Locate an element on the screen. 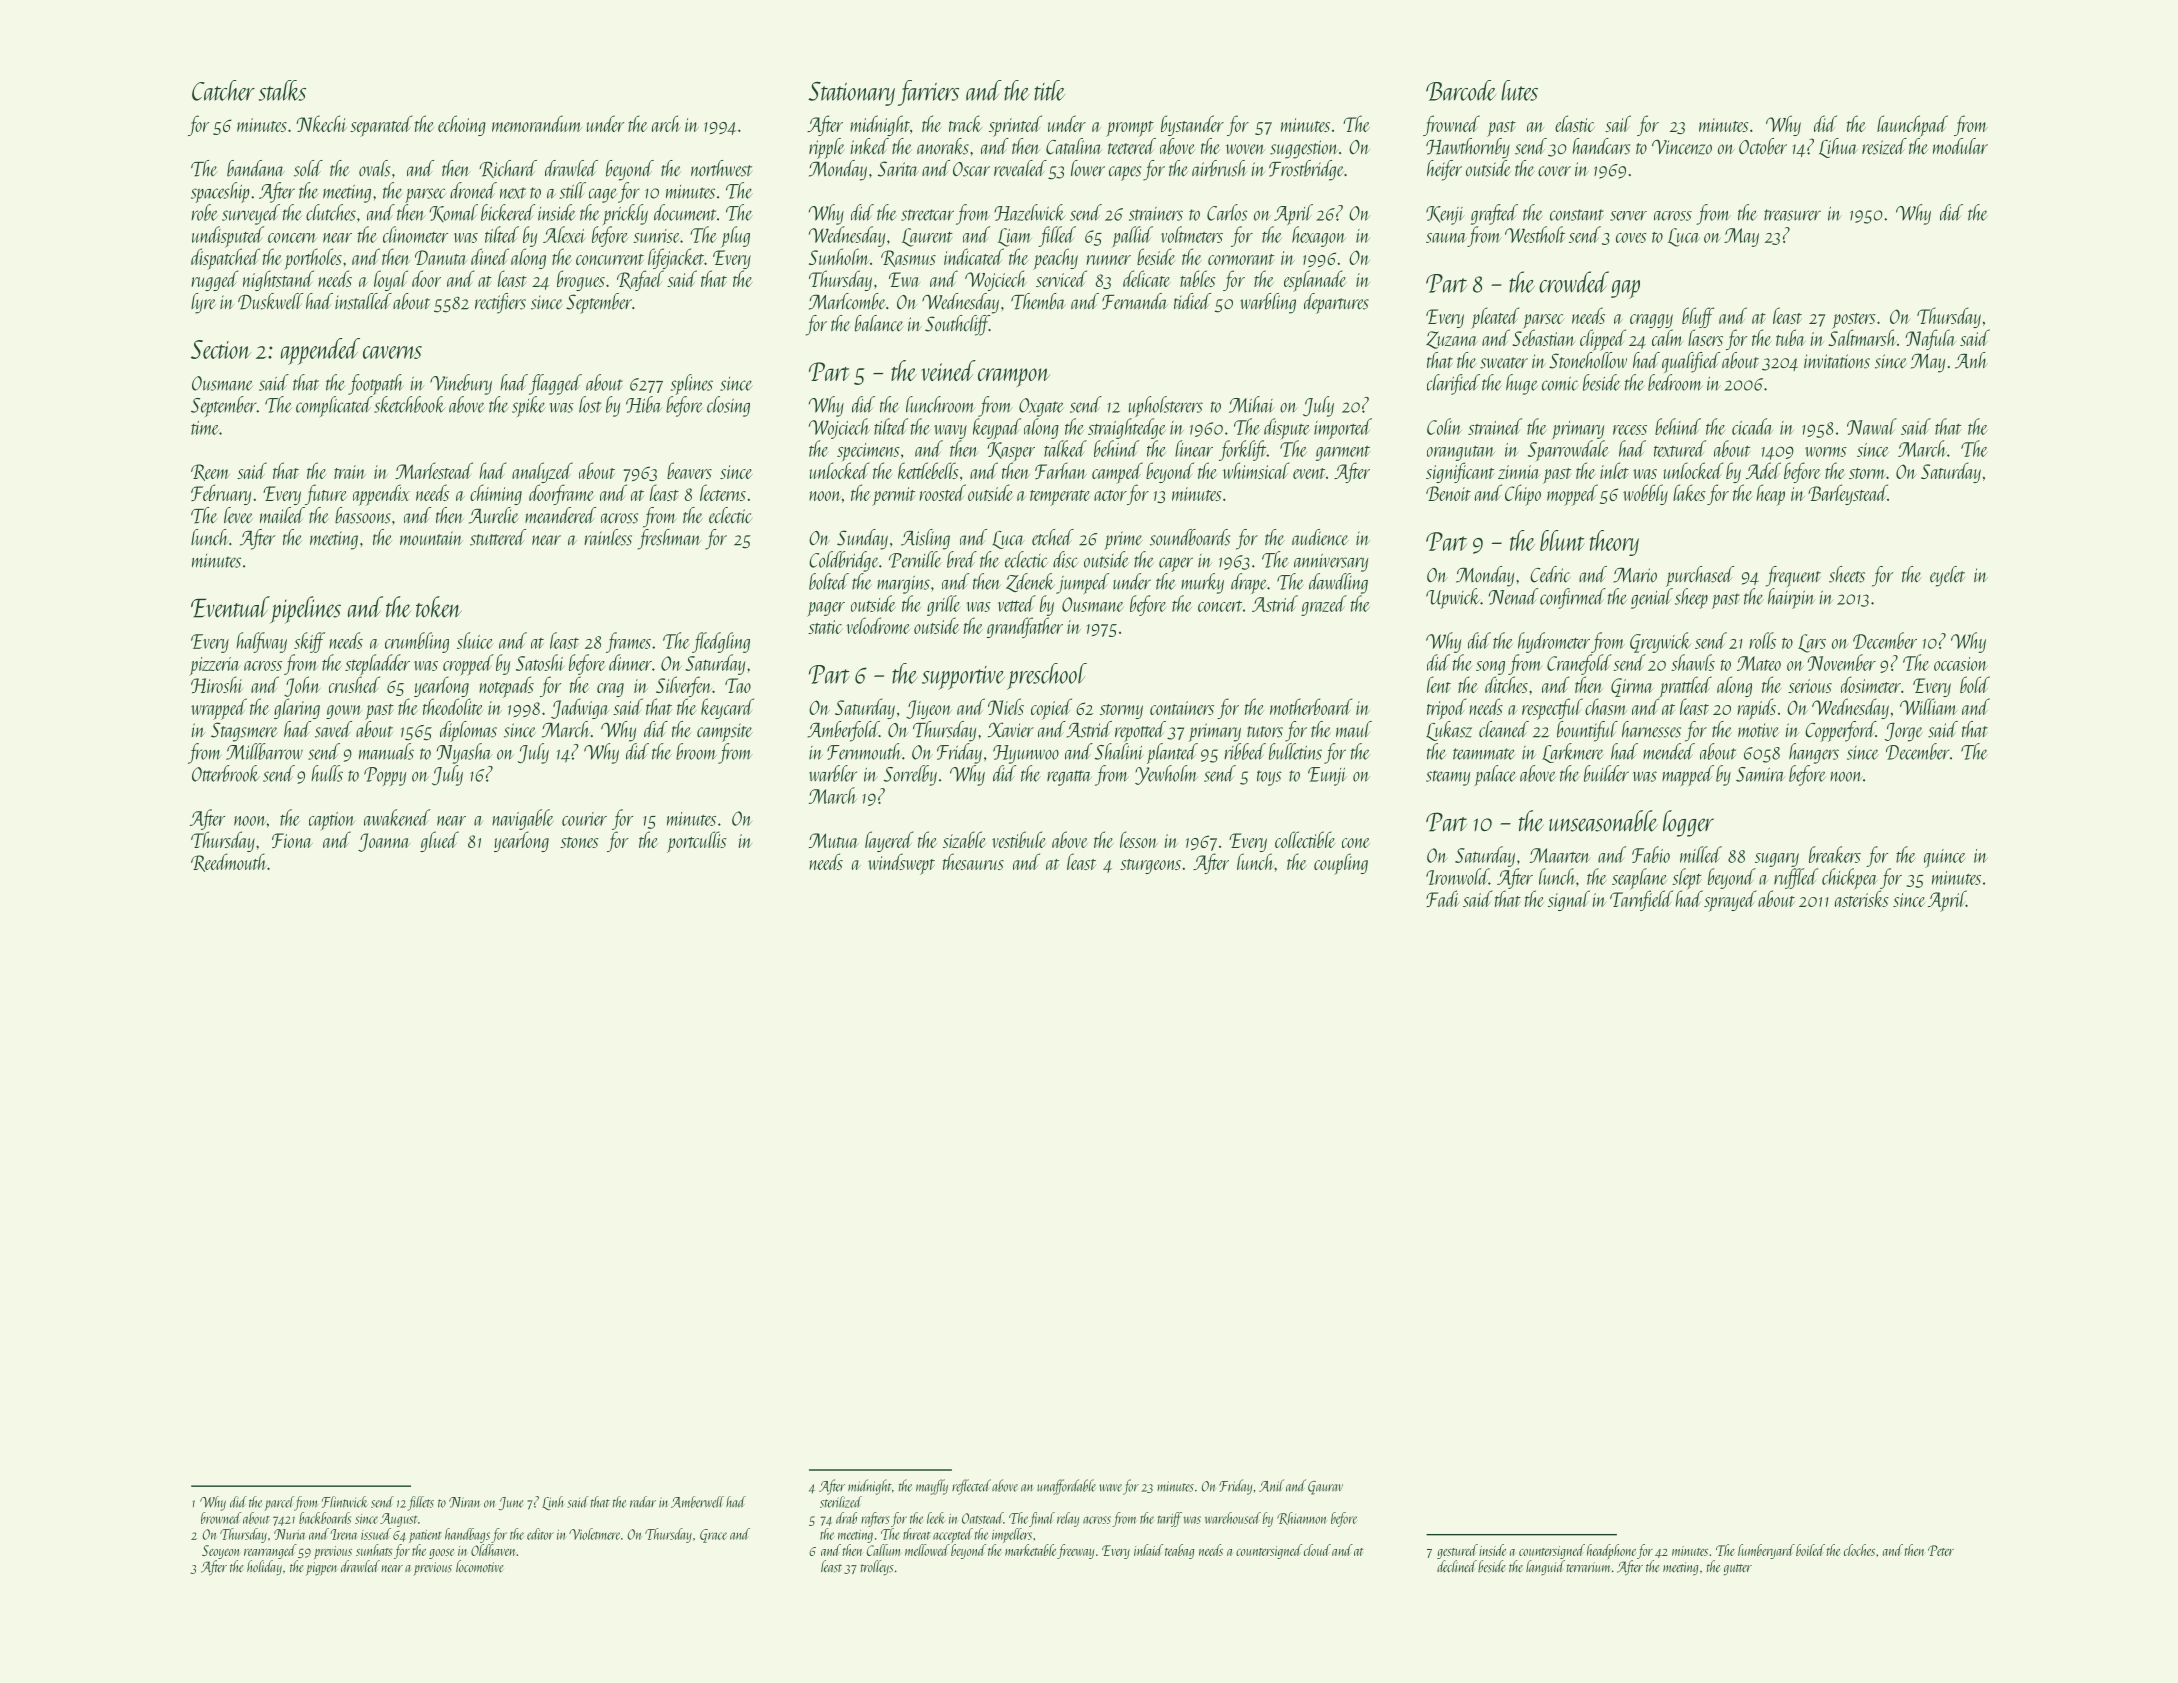  Fadi is located at coordinates (1442, 898).
